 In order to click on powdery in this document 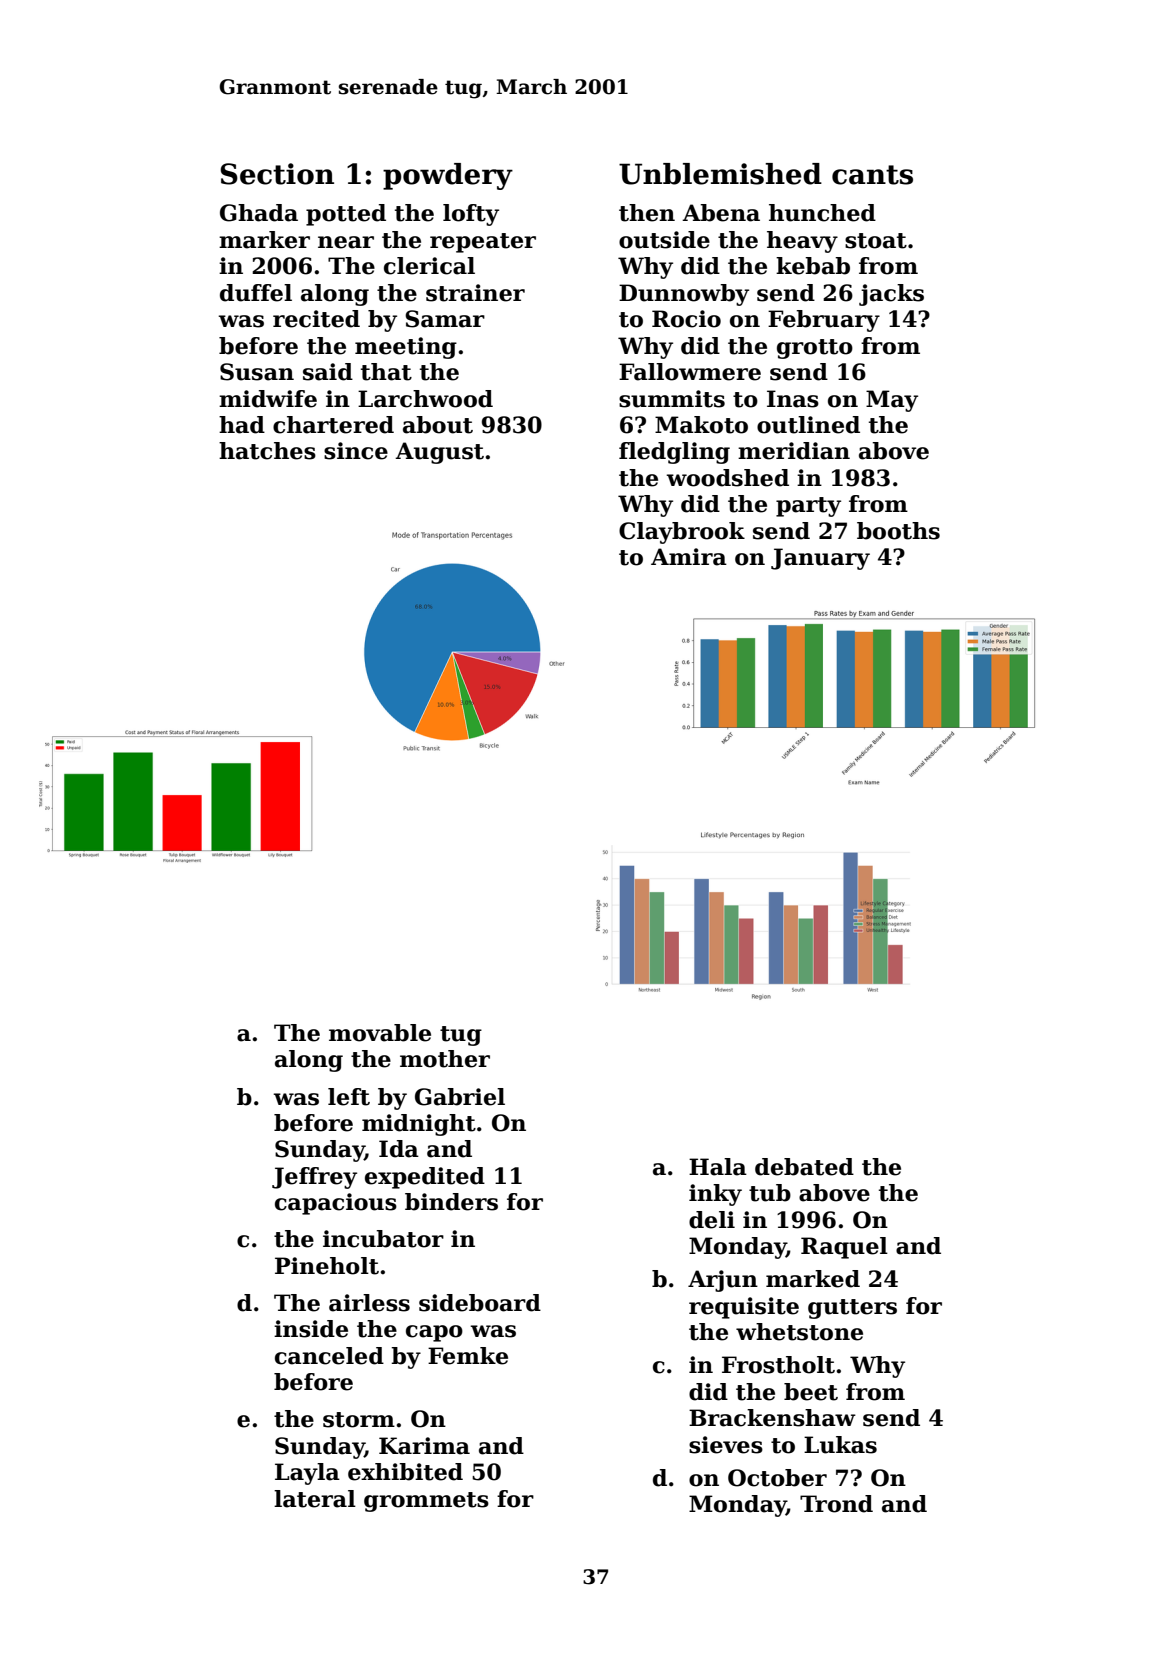, I will do `click(448, 176)`.
